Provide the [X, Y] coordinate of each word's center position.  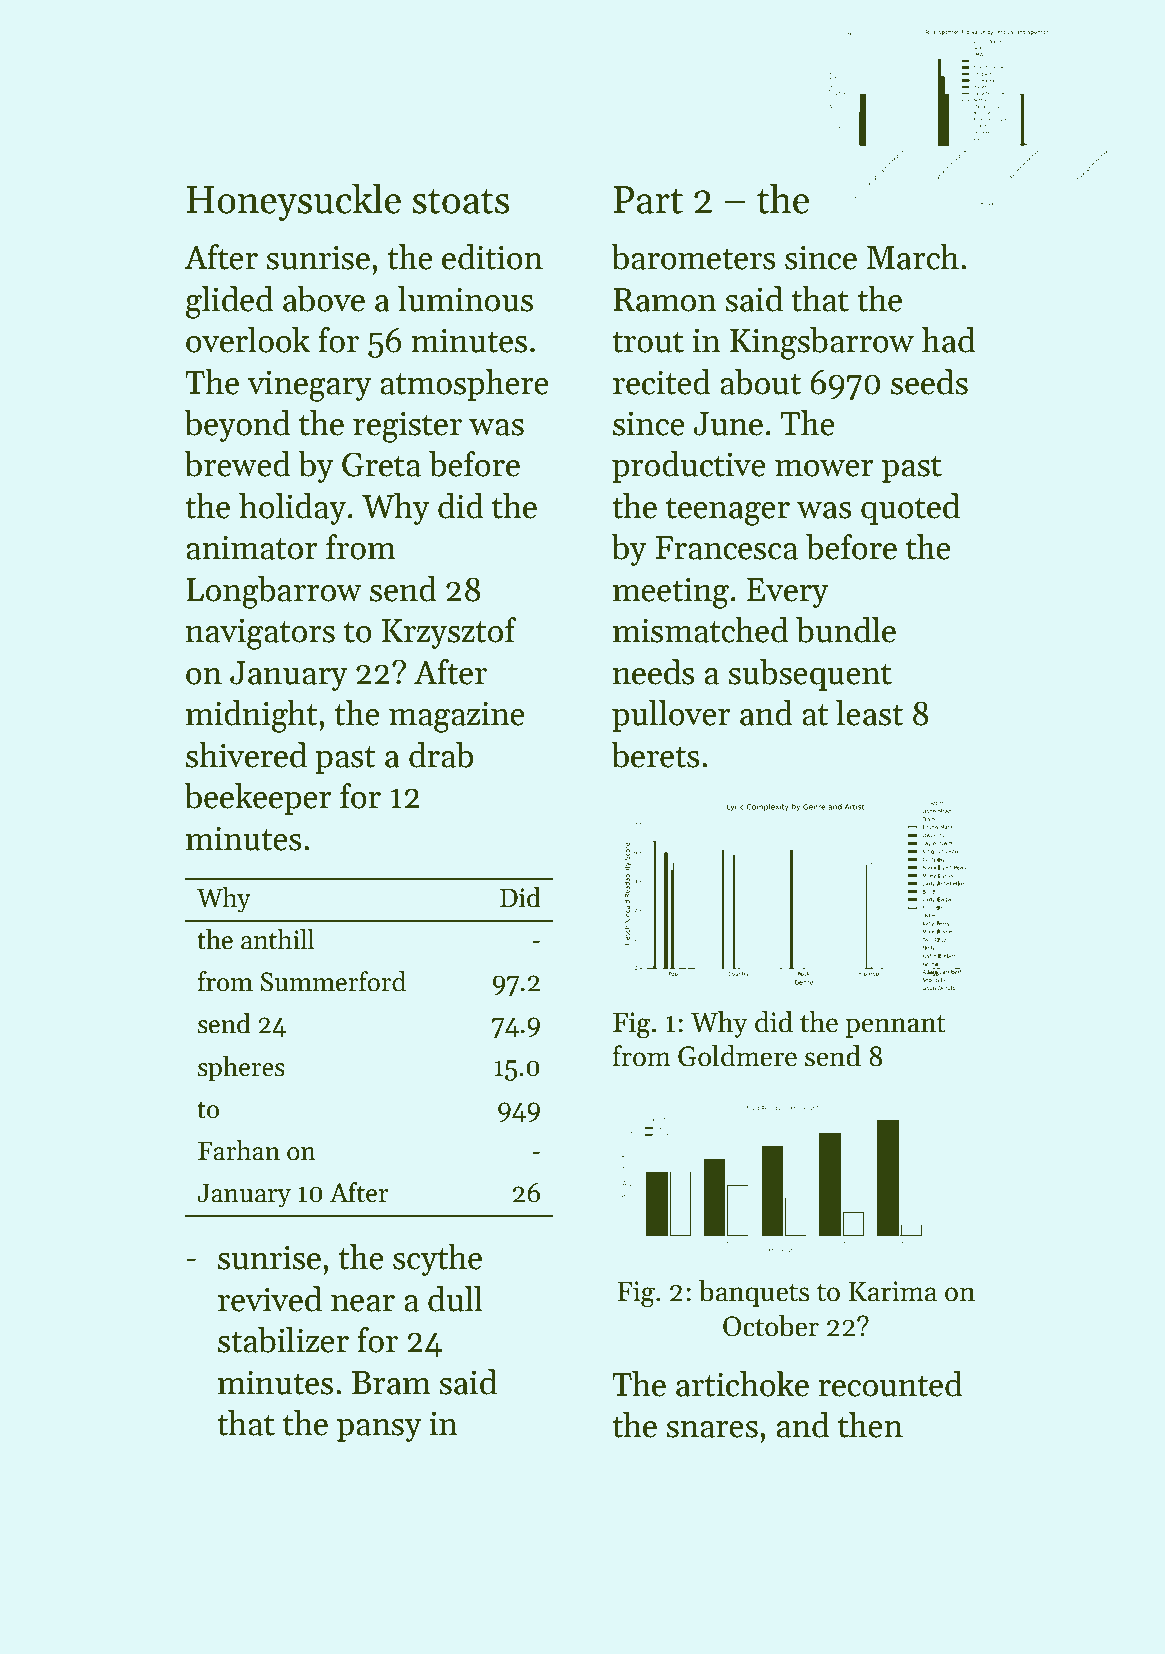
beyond [237, 426]
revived [270, 1299]
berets [655, 755]
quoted [910, 509]
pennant [895, 1026]
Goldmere [737, 1056]
